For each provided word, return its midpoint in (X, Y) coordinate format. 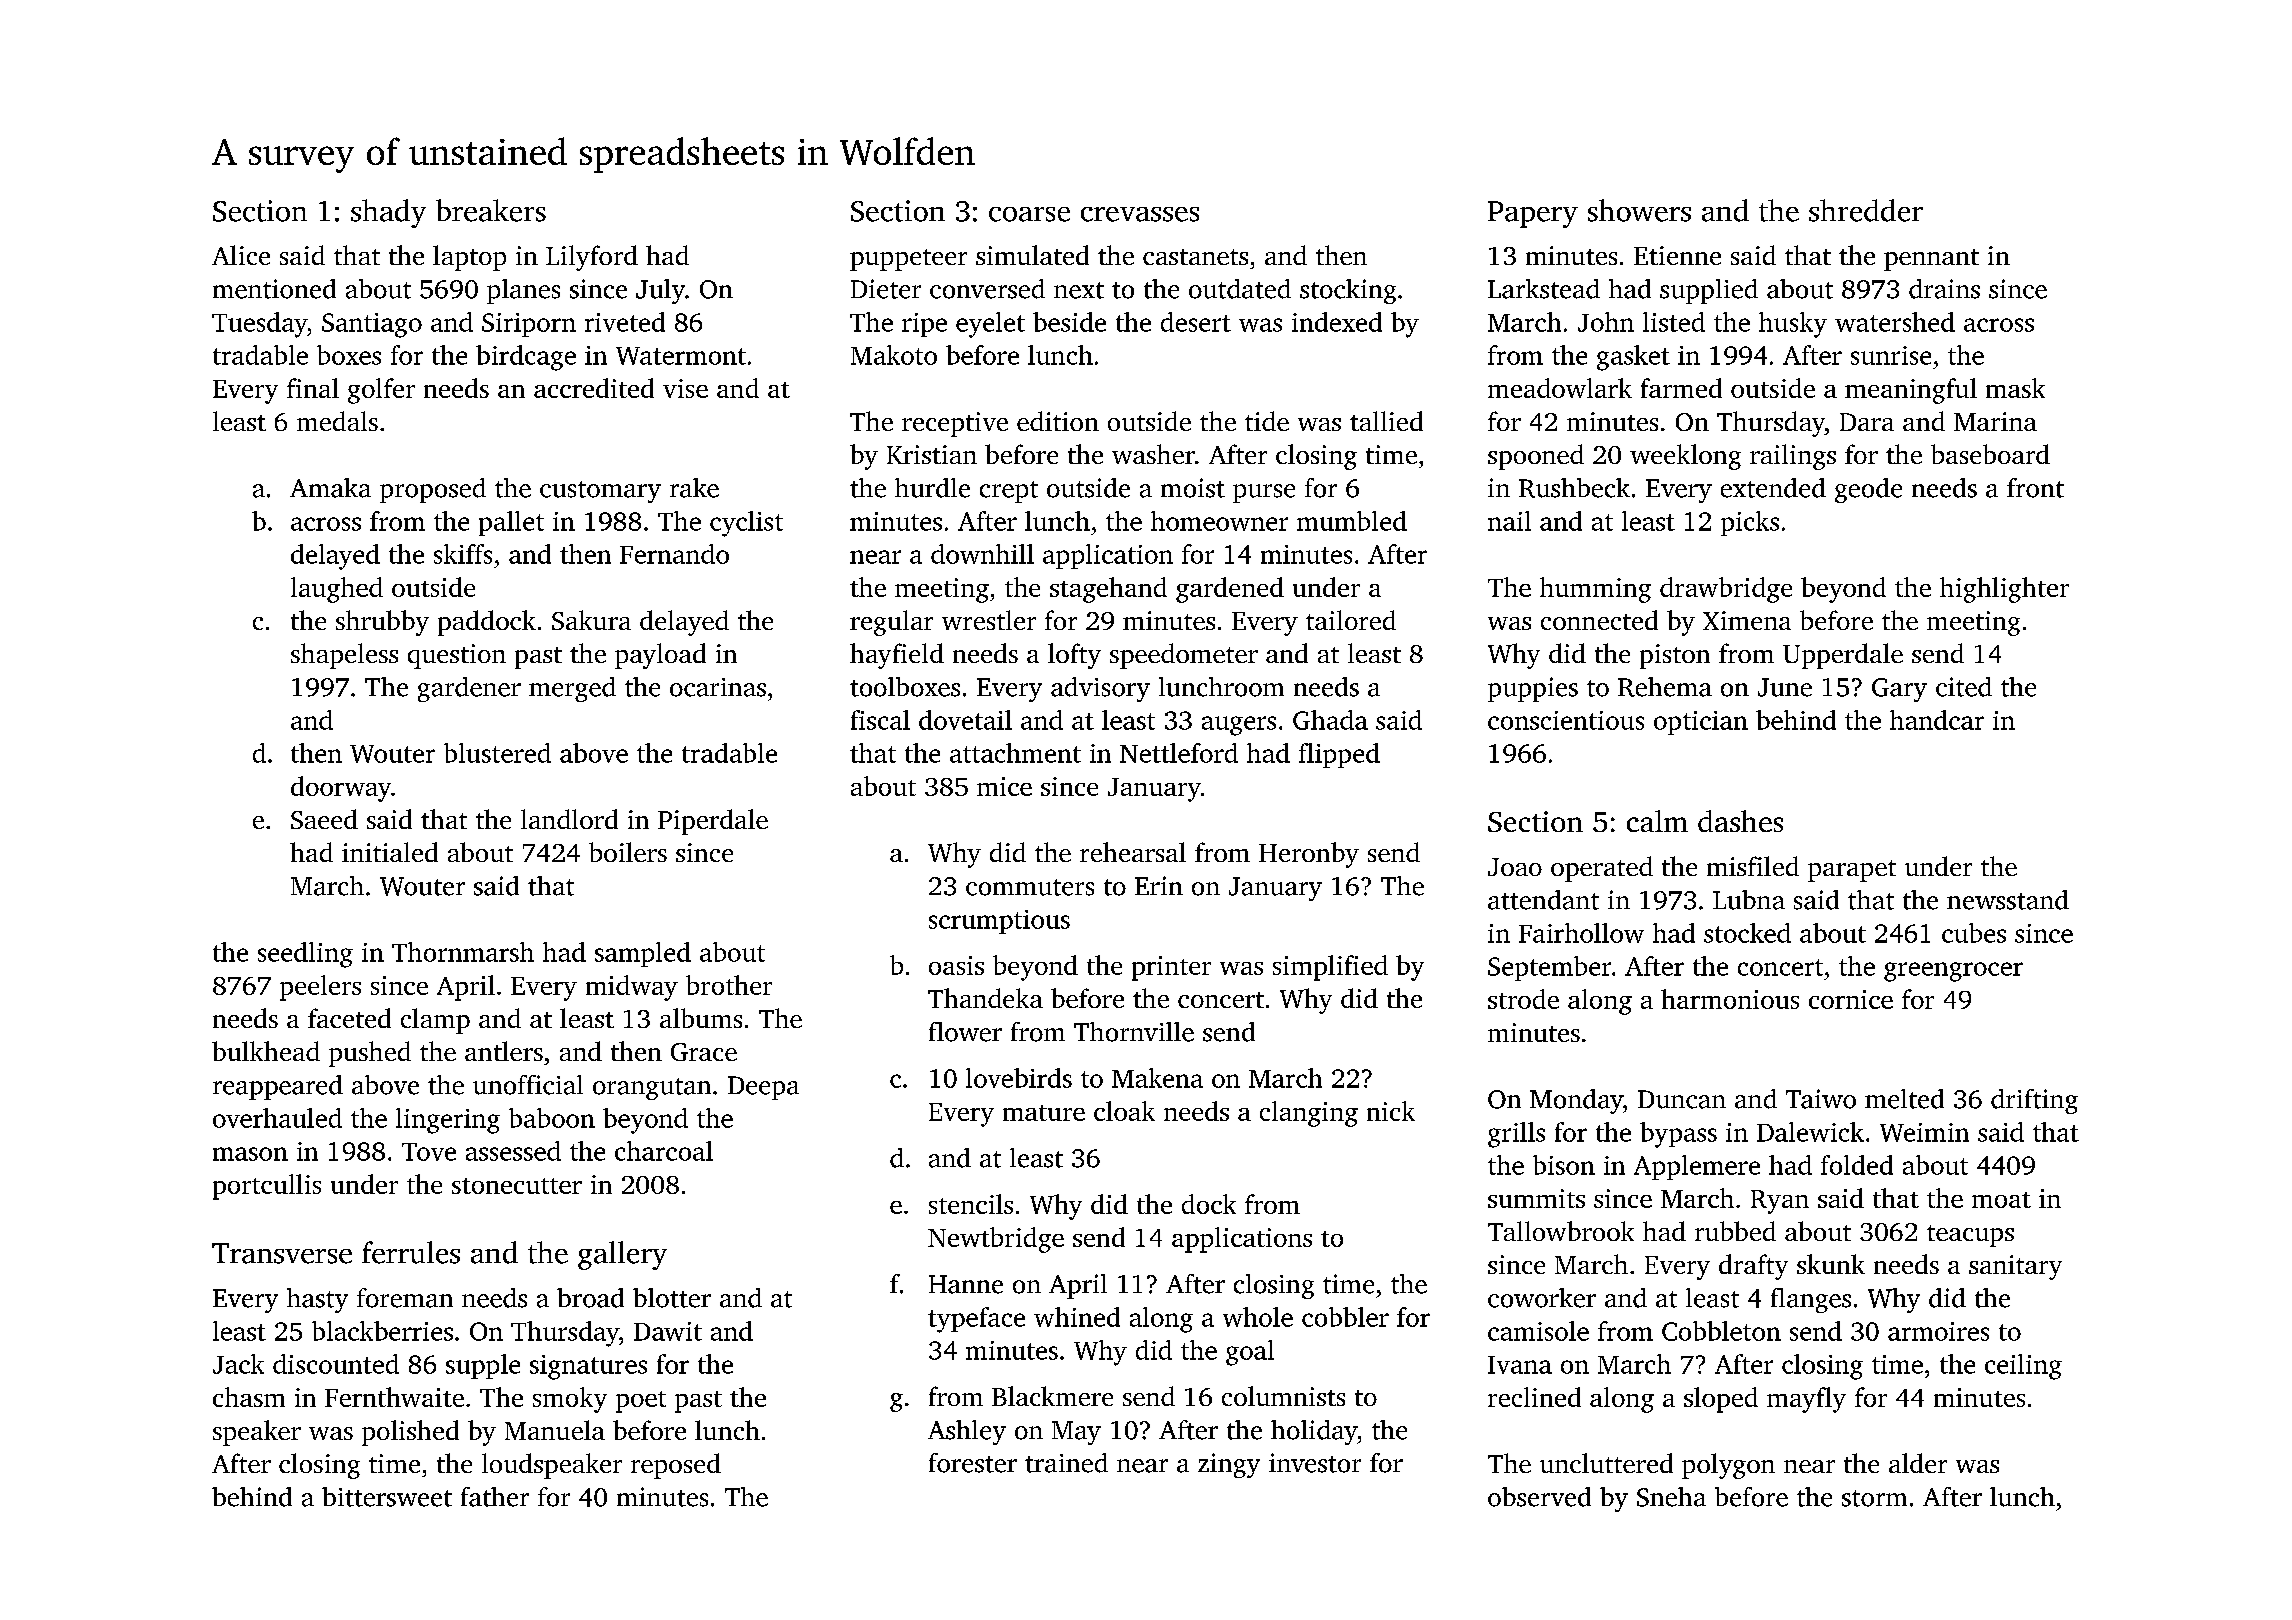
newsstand (2008, 900)
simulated (1032, 255)
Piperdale (713, 822)
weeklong (1685, 457)
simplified (1330, 968)
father (495, 1497)
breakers (491, 210)
